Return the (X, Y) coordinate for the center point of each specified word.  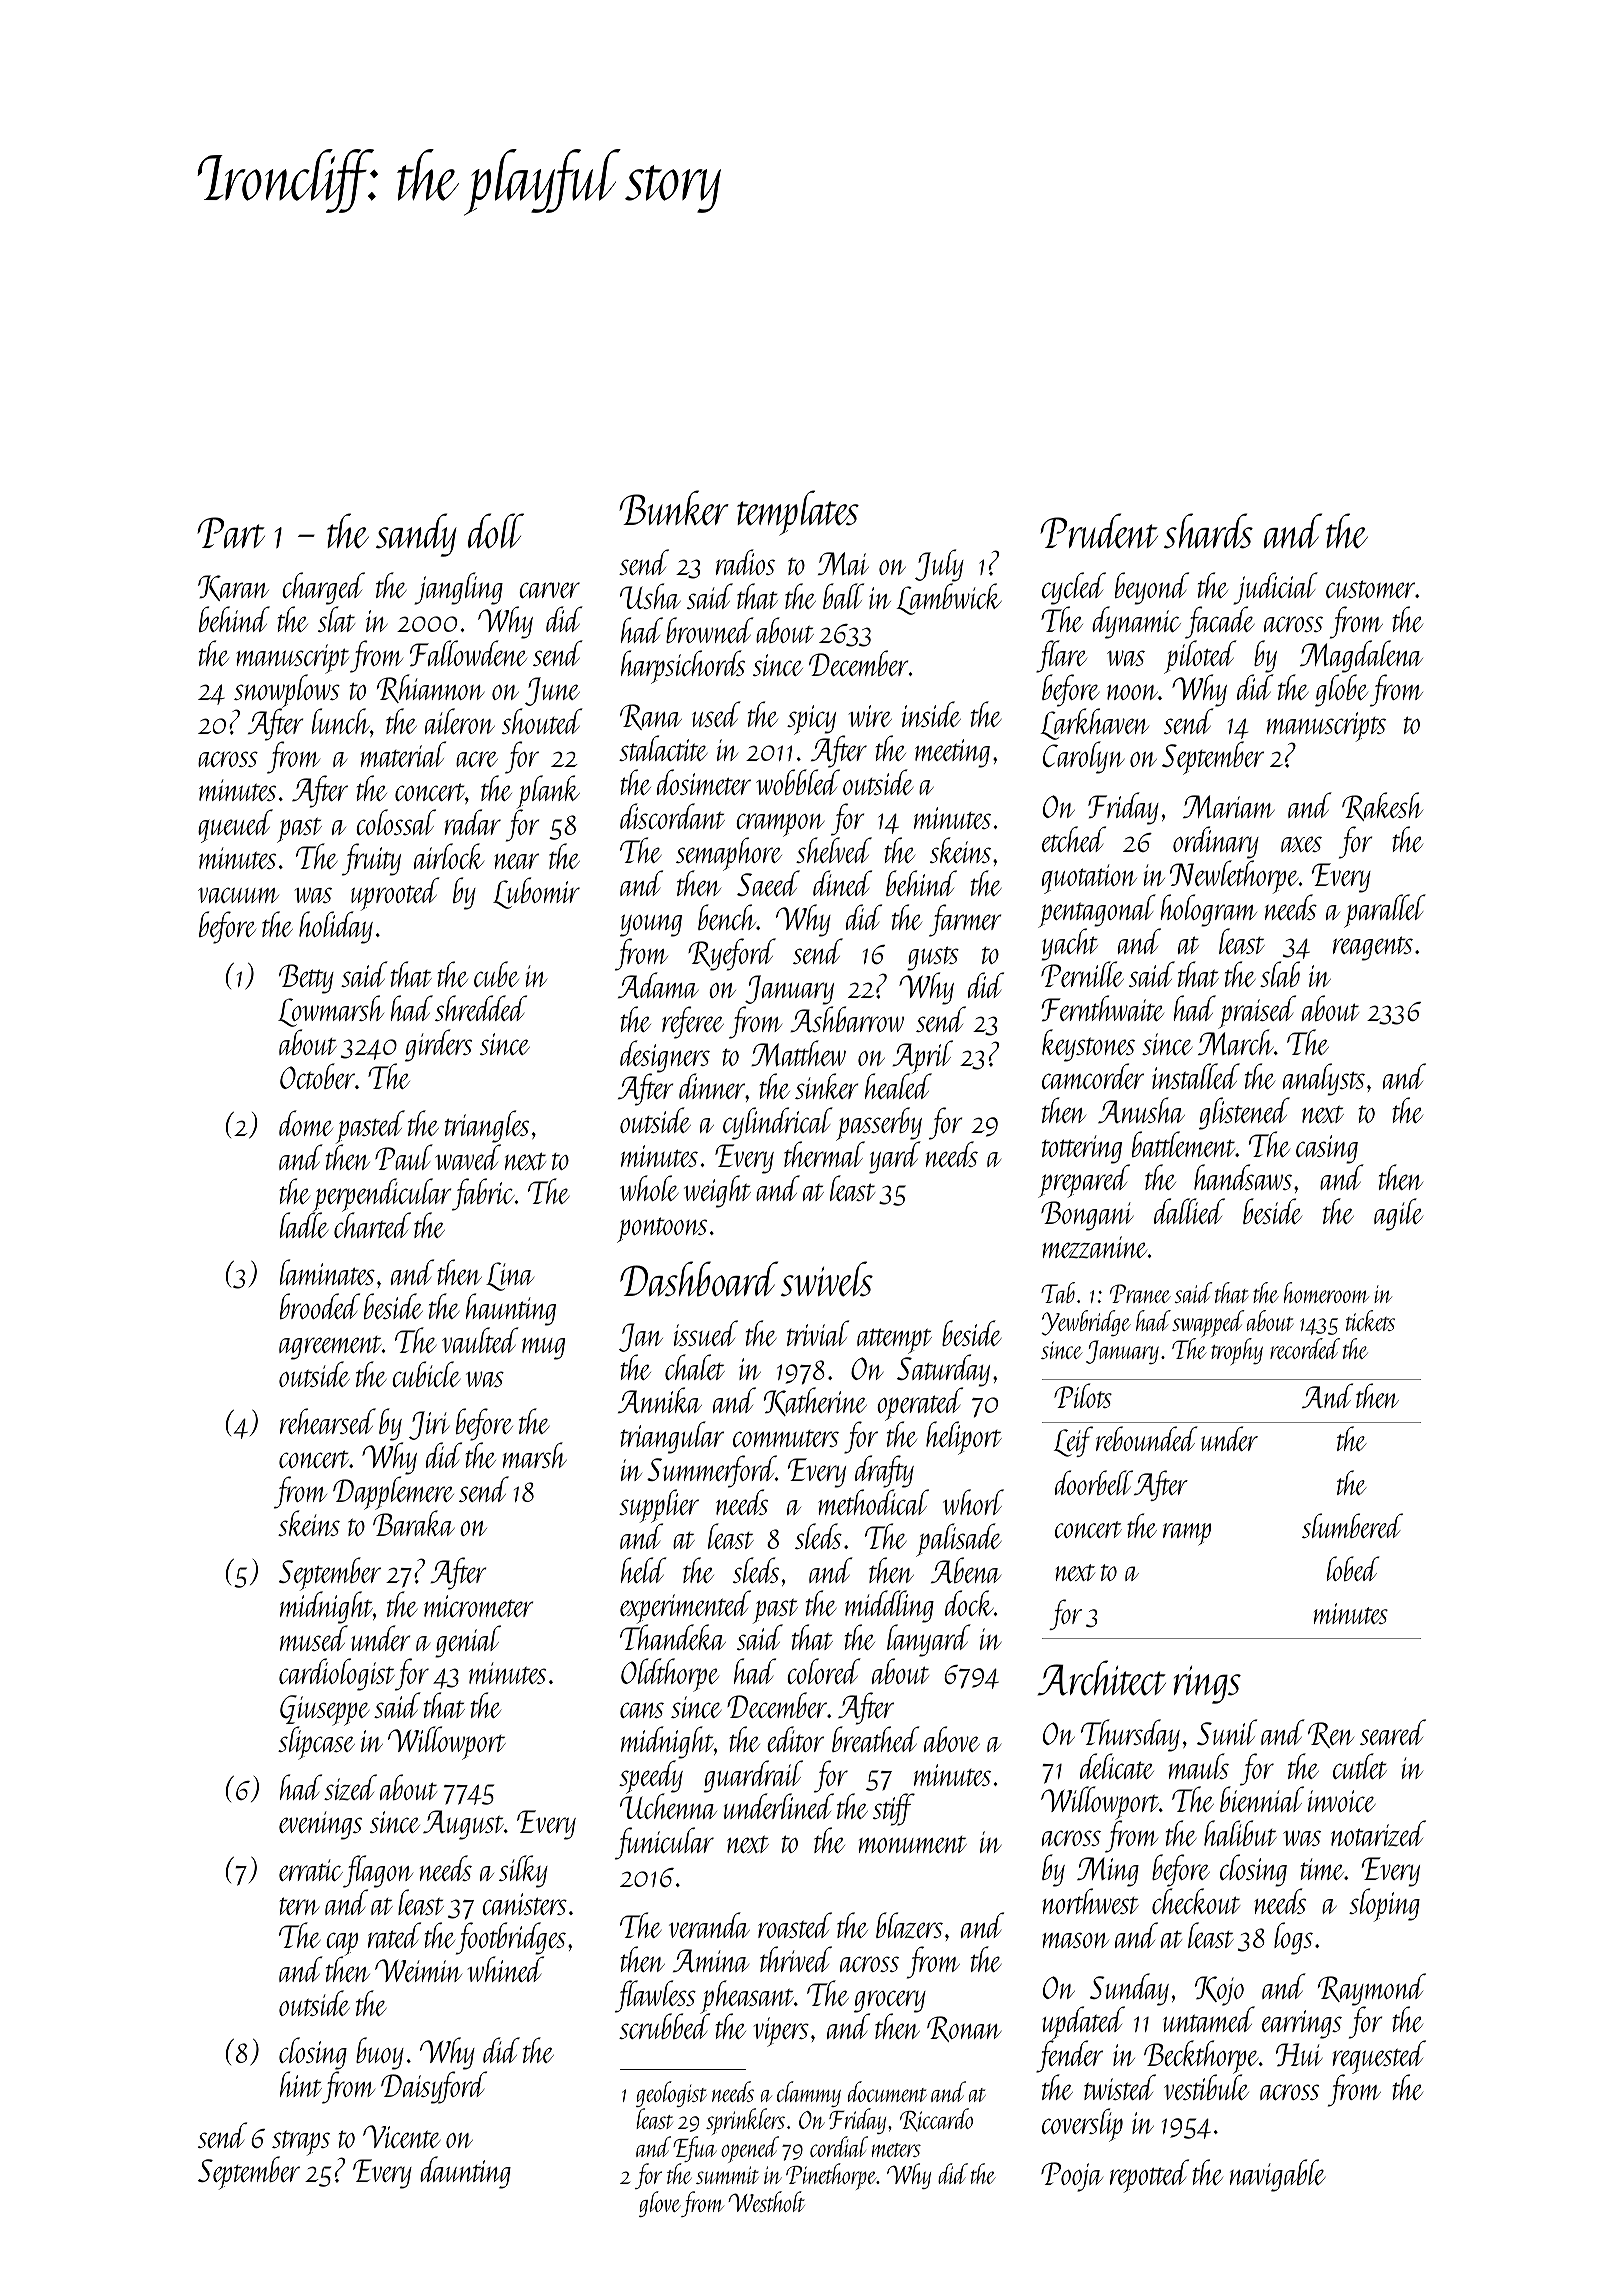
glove (660, 2204)
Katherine (815, 1401)
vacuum (238, 895)
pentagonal (1097, 911)
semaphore (729, 854)
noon (1132, 692)
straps (301, 2143)
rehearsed (328, 1421)
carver (549, 590)
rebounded (1147, 1438)
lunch (341, 721)
